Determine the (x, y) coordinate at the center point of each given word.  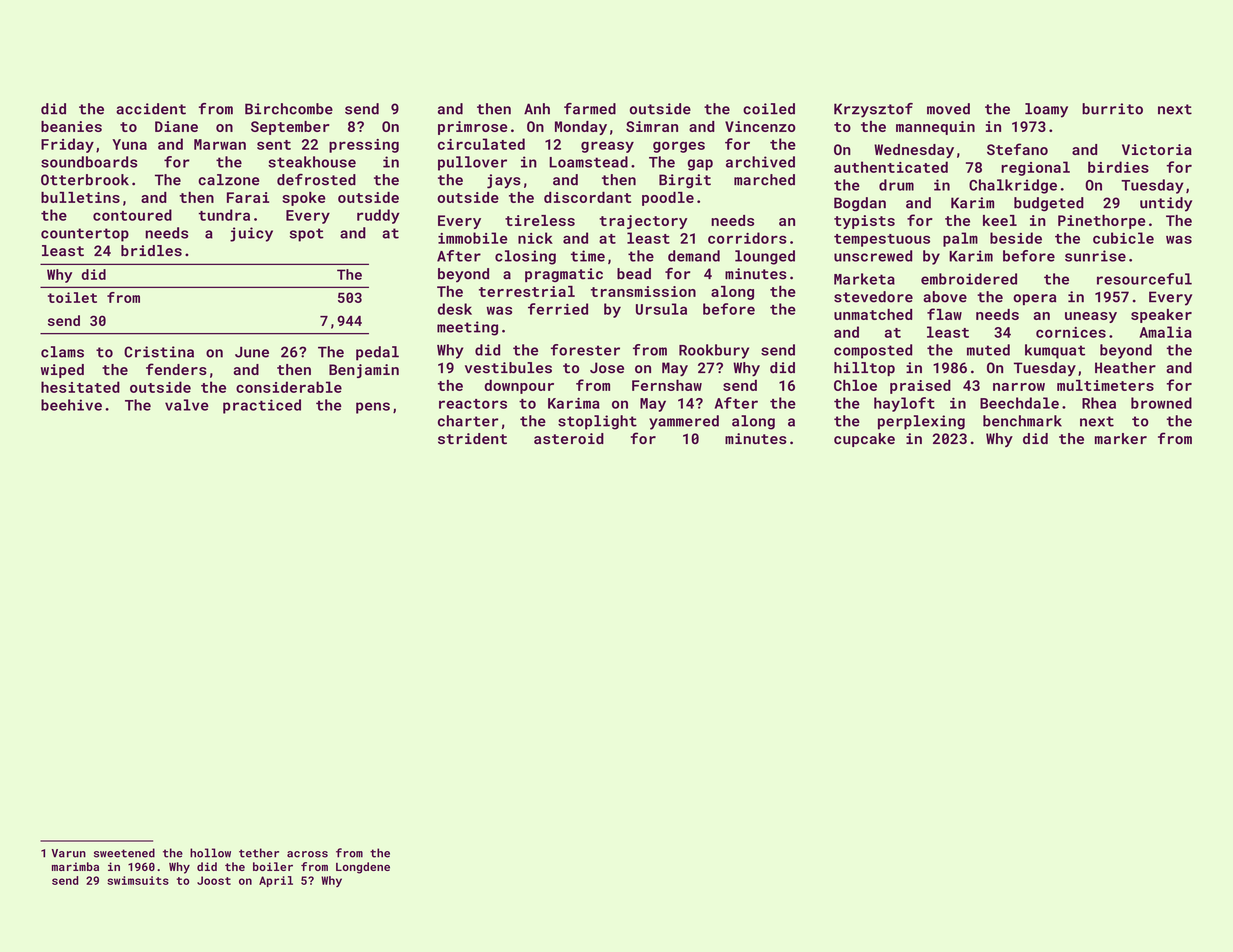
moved (948, 109)
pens (373, 408)
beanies (71, 126)
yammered (684, 422)
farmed (590, 109)
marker (1121, 438)
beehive (71, 405)
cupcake (864, 440)
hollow (210, 853)
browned (1161, 403)
